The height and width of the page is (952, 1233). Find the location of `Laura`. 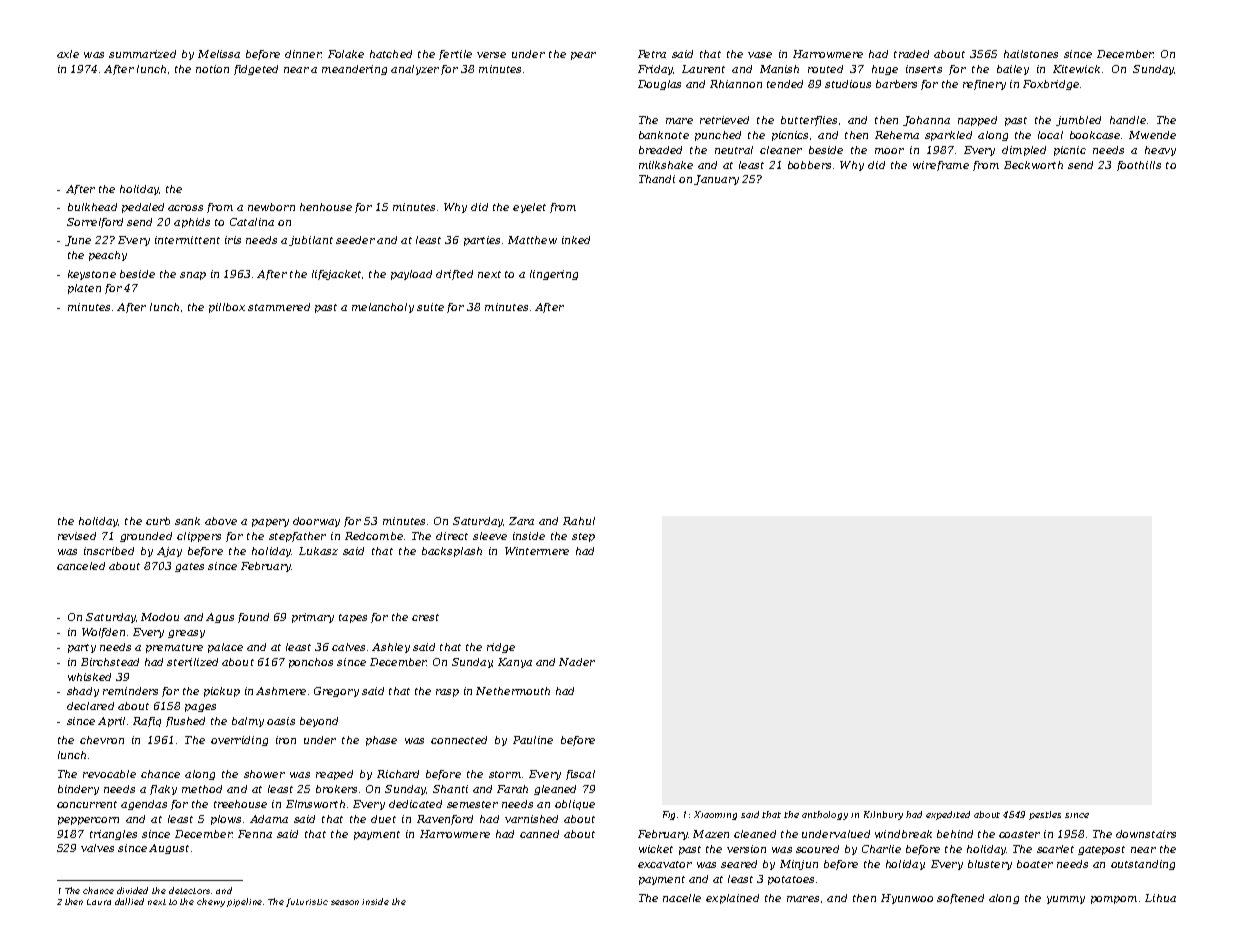

Laura is located at coordinates (99, 902).
